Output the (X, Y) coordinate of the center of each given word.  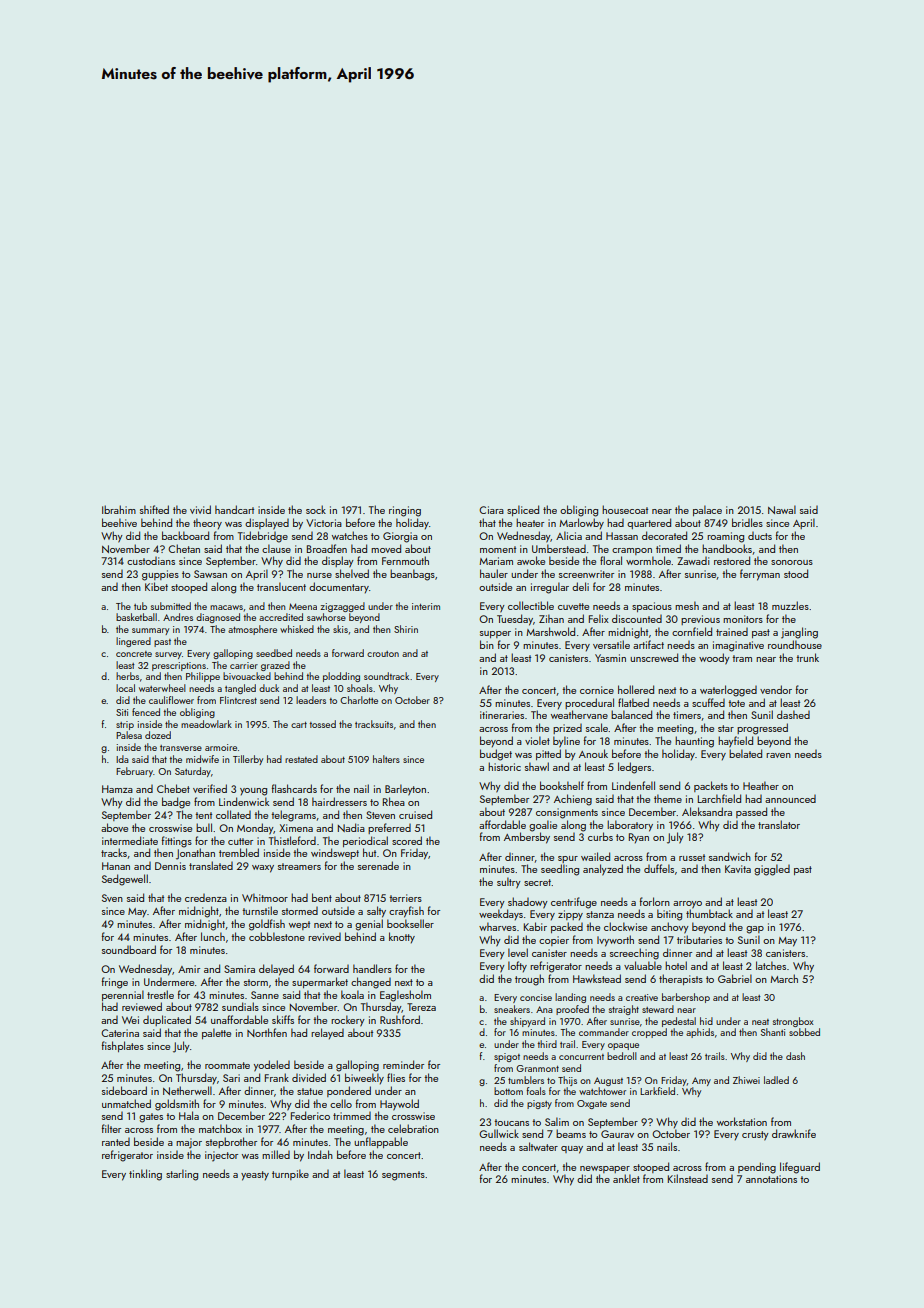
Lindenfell (633, 785)
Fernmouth (405, 560)
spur (568, 859)
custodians (151, 561)
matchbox (220, 1128)
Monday (255, 829)
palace (707, 510)
